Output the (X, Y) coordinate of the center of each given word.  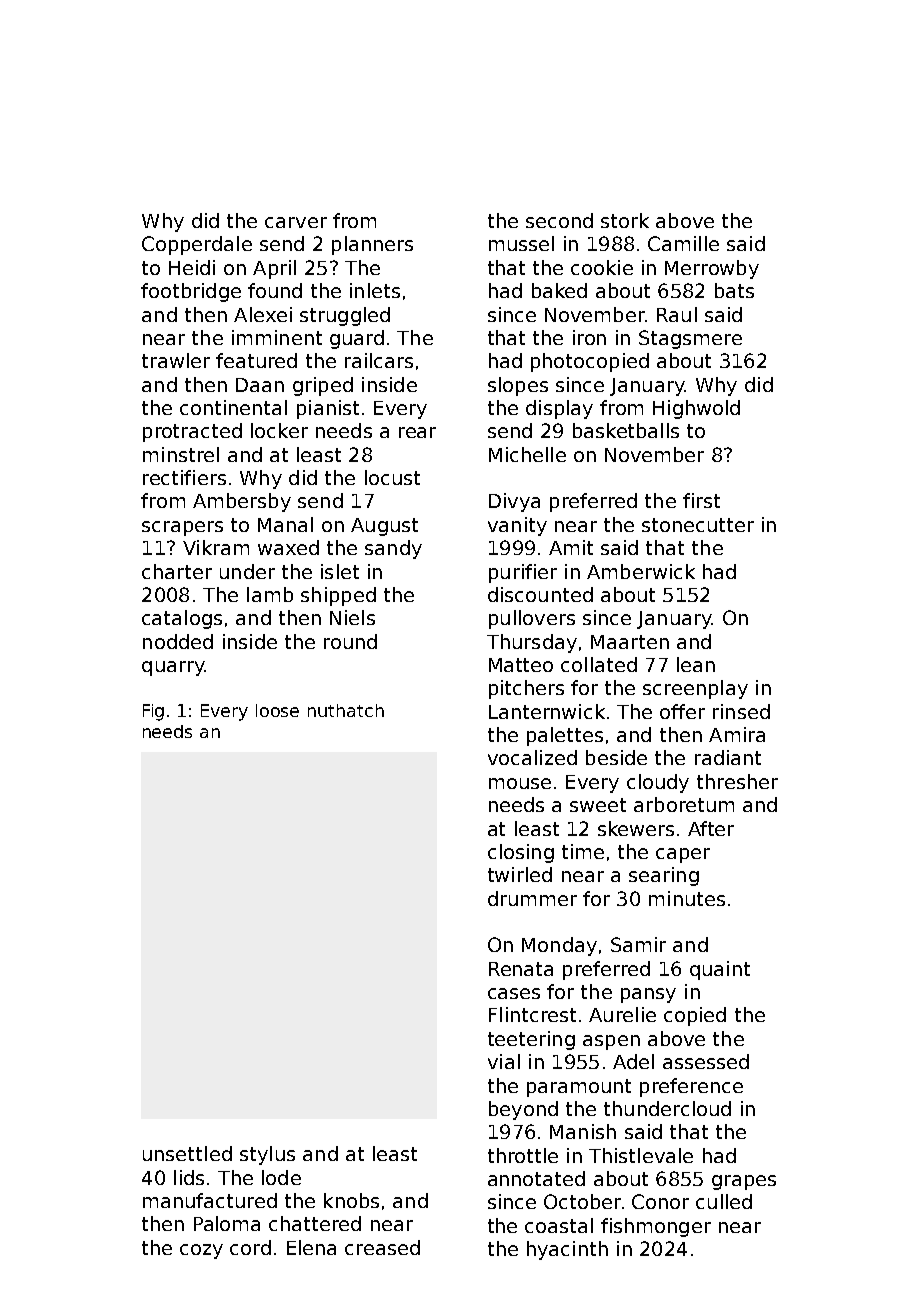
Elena (311, 1247)
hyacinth (567, 1250)
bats (734, 290)
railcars (379, 360)
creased (382, 1247)
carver (296, 222)
